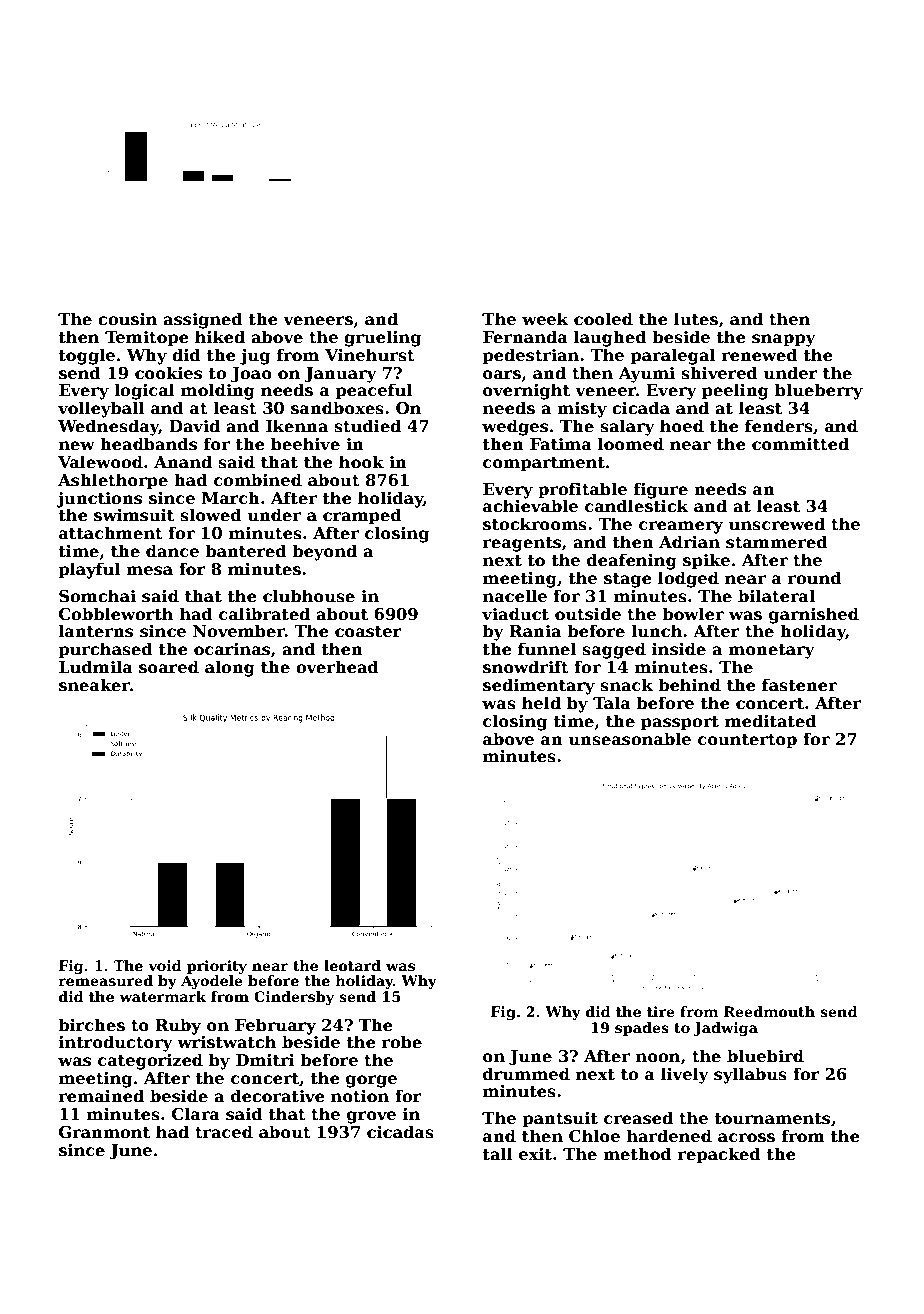  Describe the element at coordinates (535, 524) in the screenshot. I see `stockrooms` at that location.
